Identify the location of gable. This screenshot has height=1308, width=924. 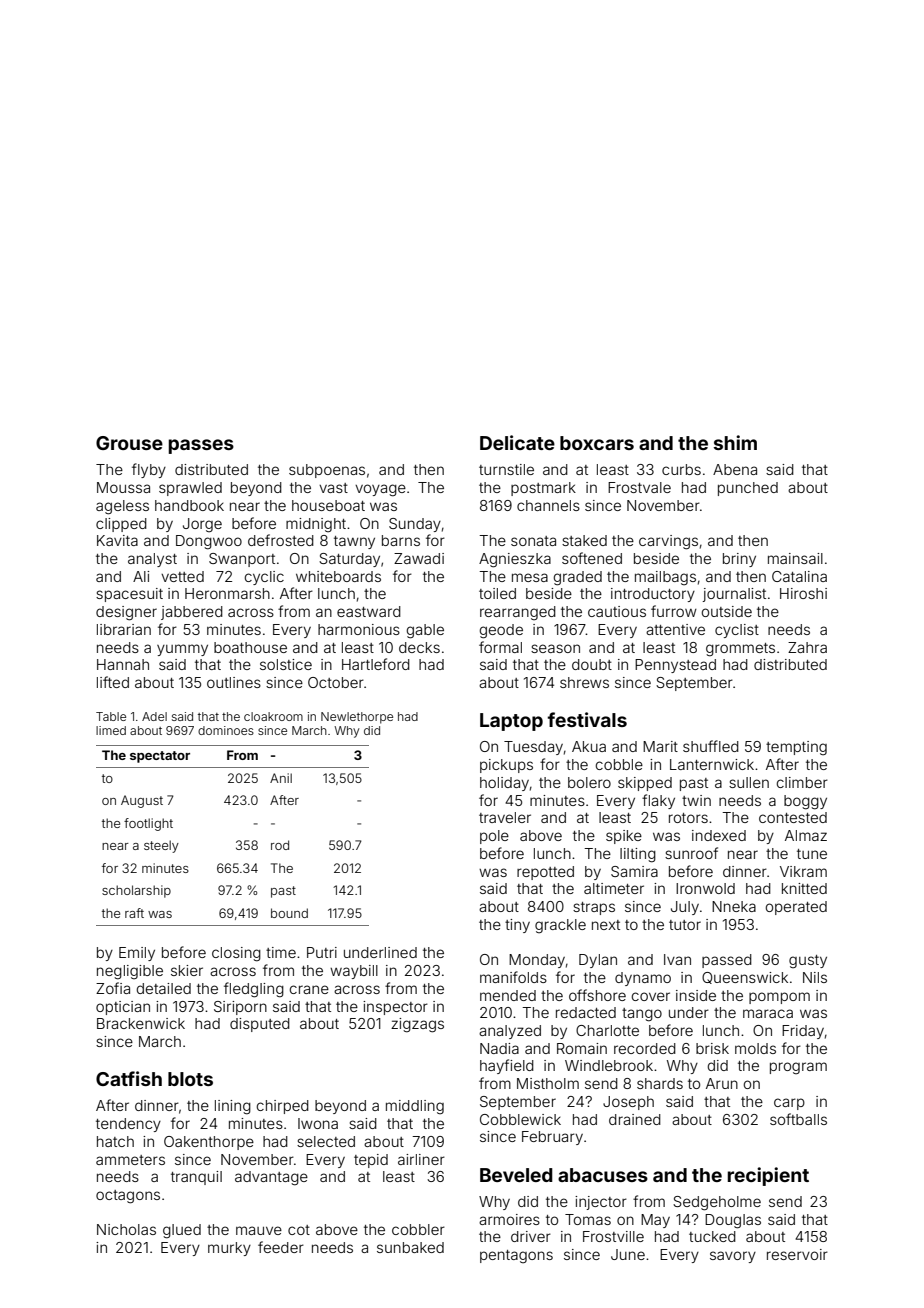
(425, 631).
